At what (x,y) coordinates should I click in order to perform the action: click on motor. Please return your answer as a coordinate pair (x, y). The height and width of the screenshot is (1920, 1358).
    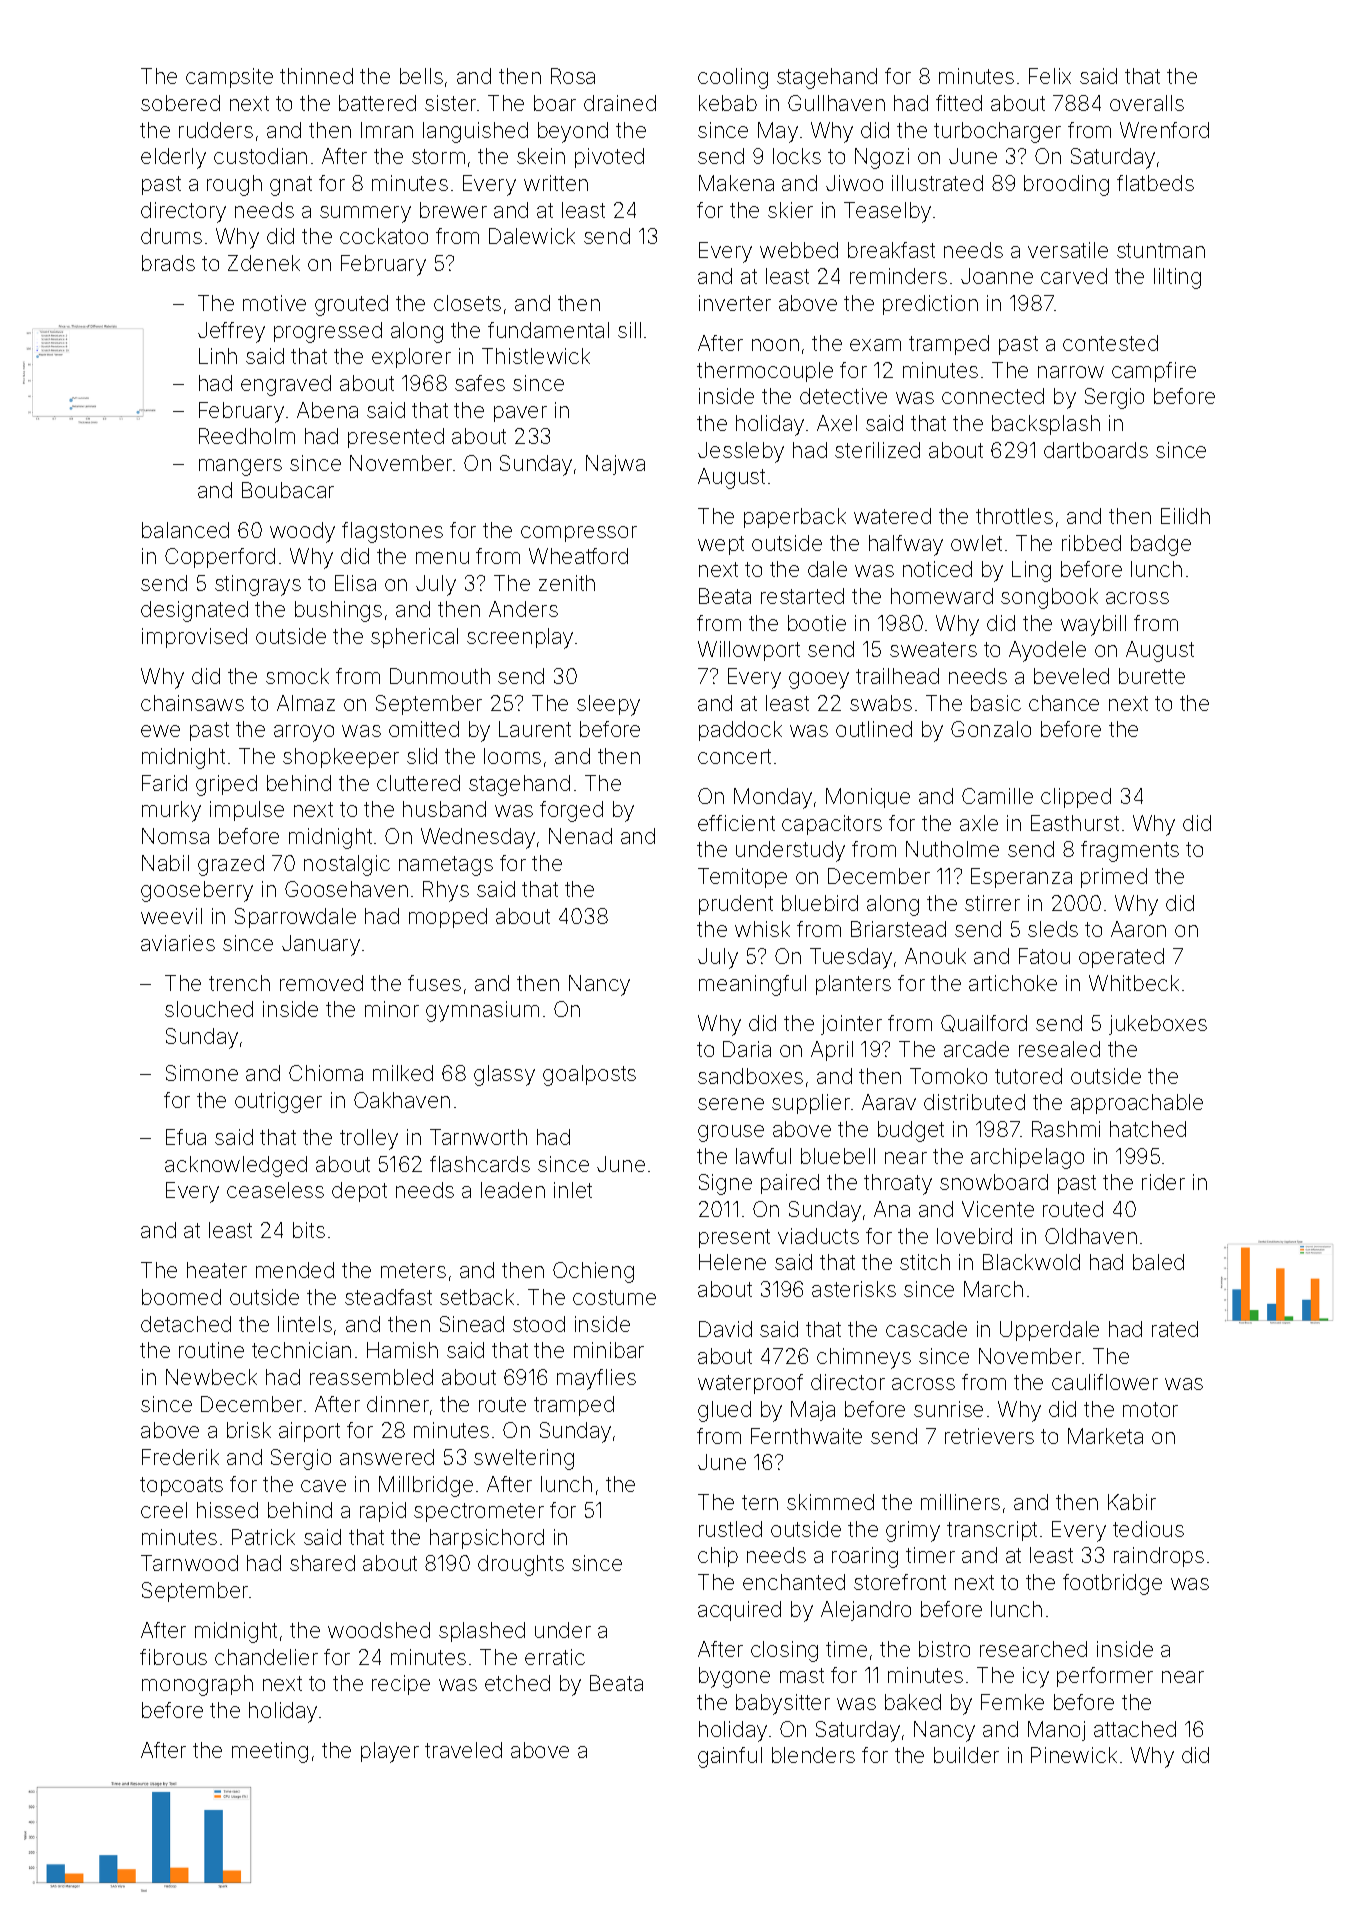
    Looking at the image, I should click on (1150, 1409).
